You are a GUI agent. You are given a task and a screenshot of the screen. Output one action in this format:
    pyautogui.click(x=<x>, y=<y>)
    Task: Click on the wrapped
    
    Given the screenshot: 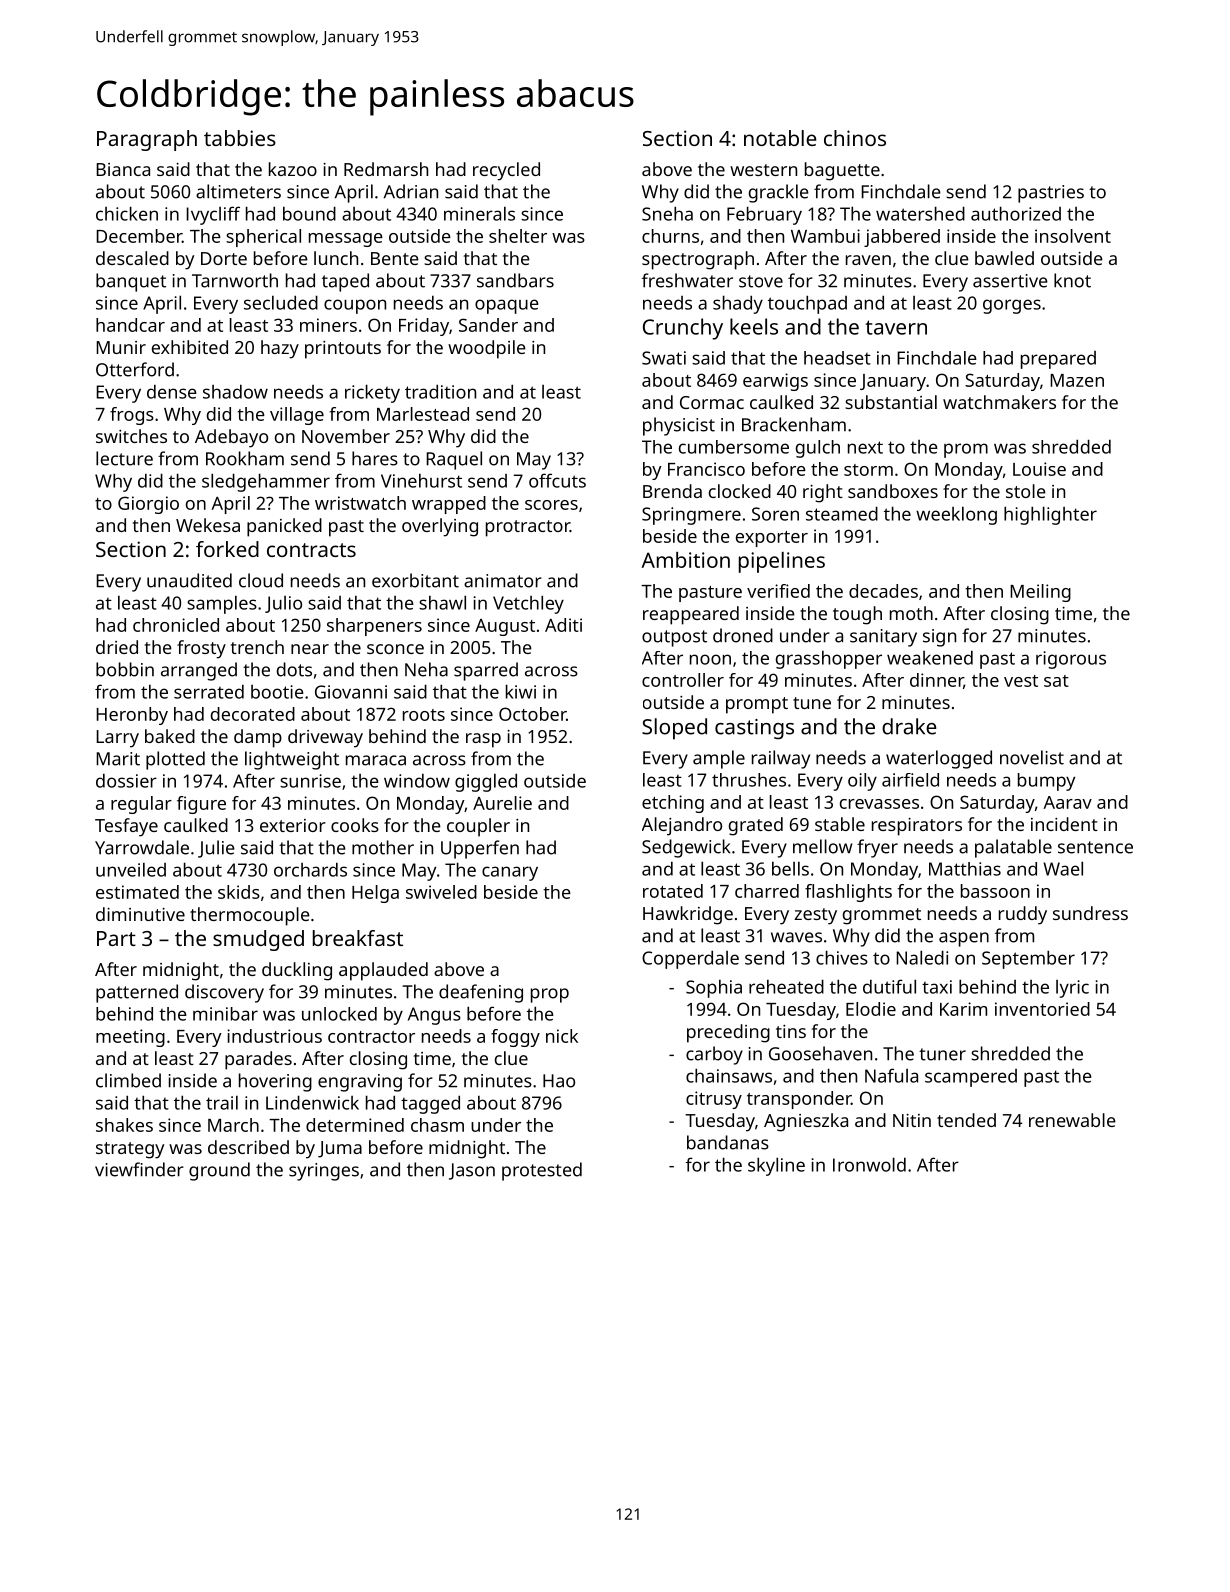 What is the action you would take?
    pyautogui.click(x=449, y=505)
